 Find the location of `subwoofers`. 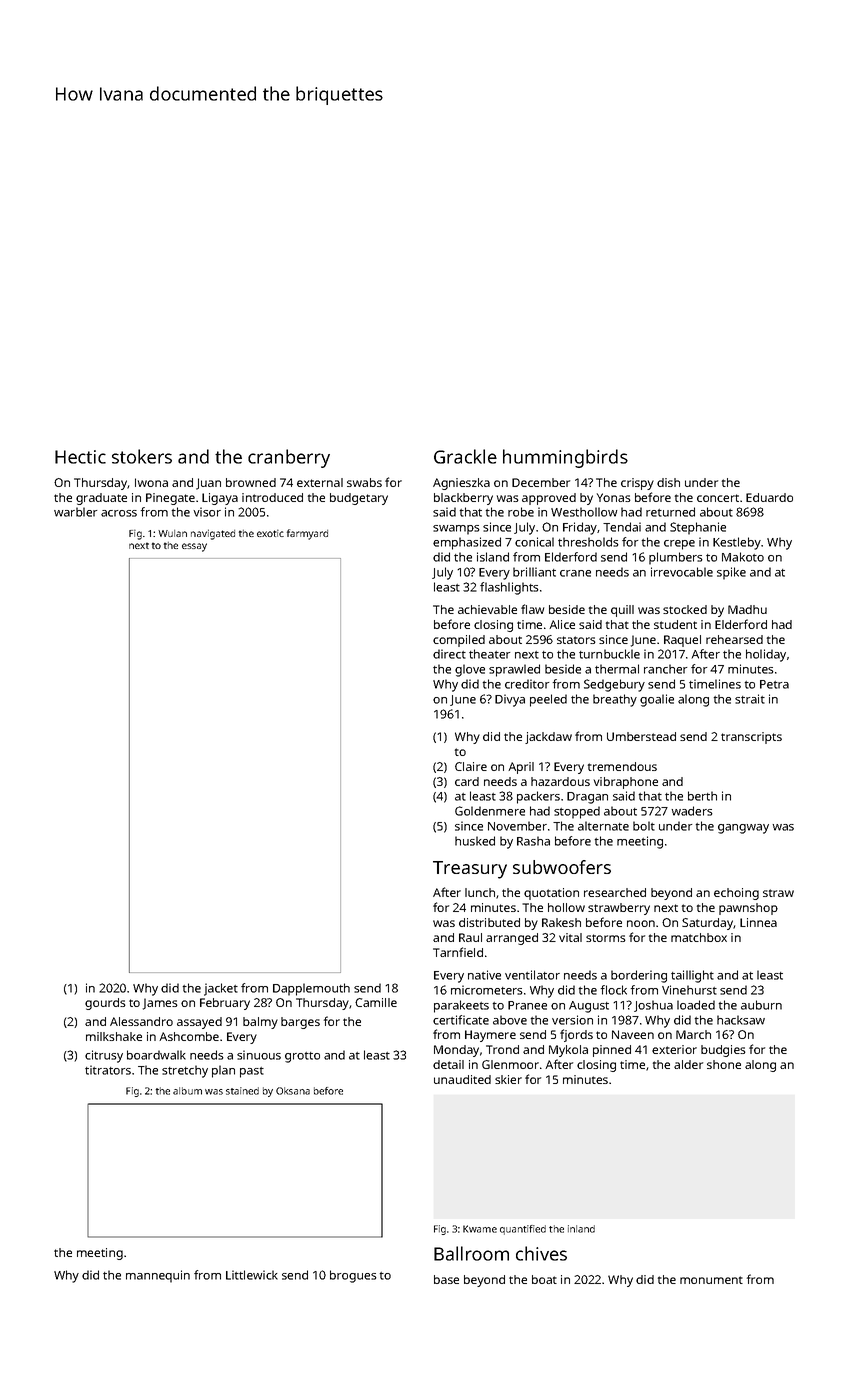

subwoofers is located at coordinates (562, 867).
